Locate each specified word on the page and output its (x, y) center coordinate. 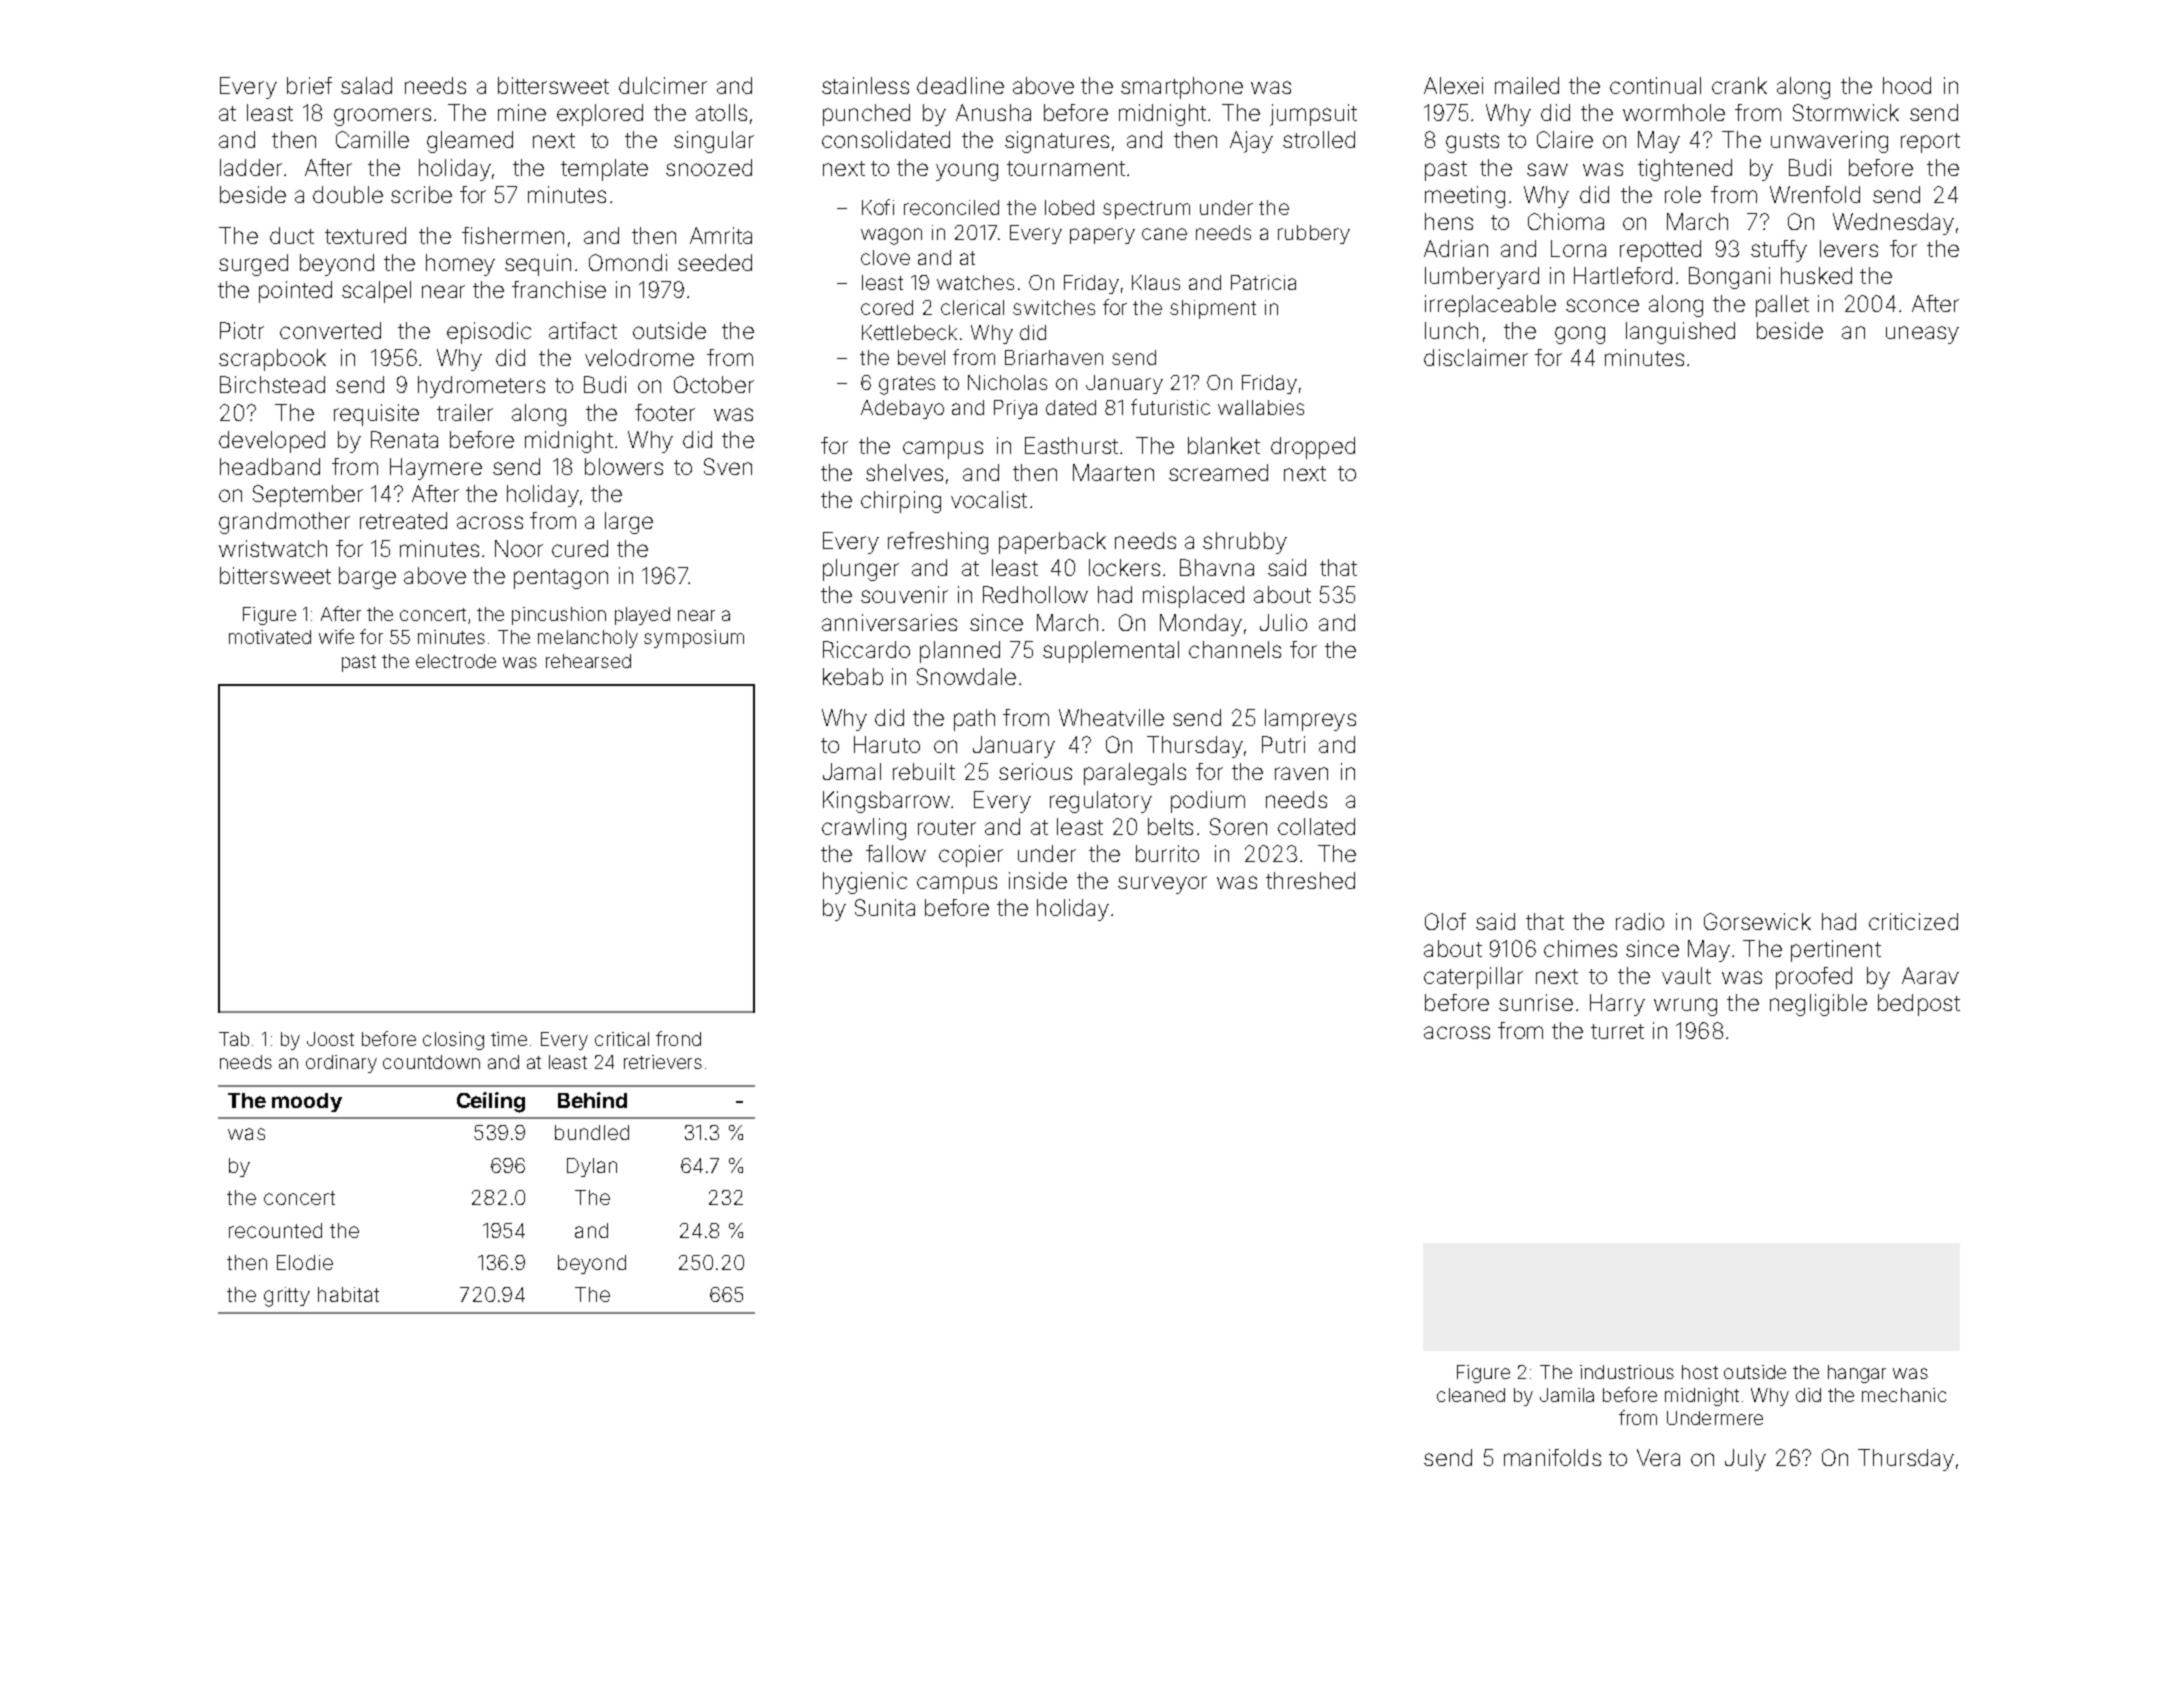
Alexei (1453, 85)
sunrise (1536, 1002)
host (1700, 1372)
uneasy (1922, 335)
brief (309, 85)
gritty (287, 1297)
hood (1907, 85)
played (642, 616)
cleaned (1471, 1395)
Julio (1283, 622)
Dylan (592, 1167)
